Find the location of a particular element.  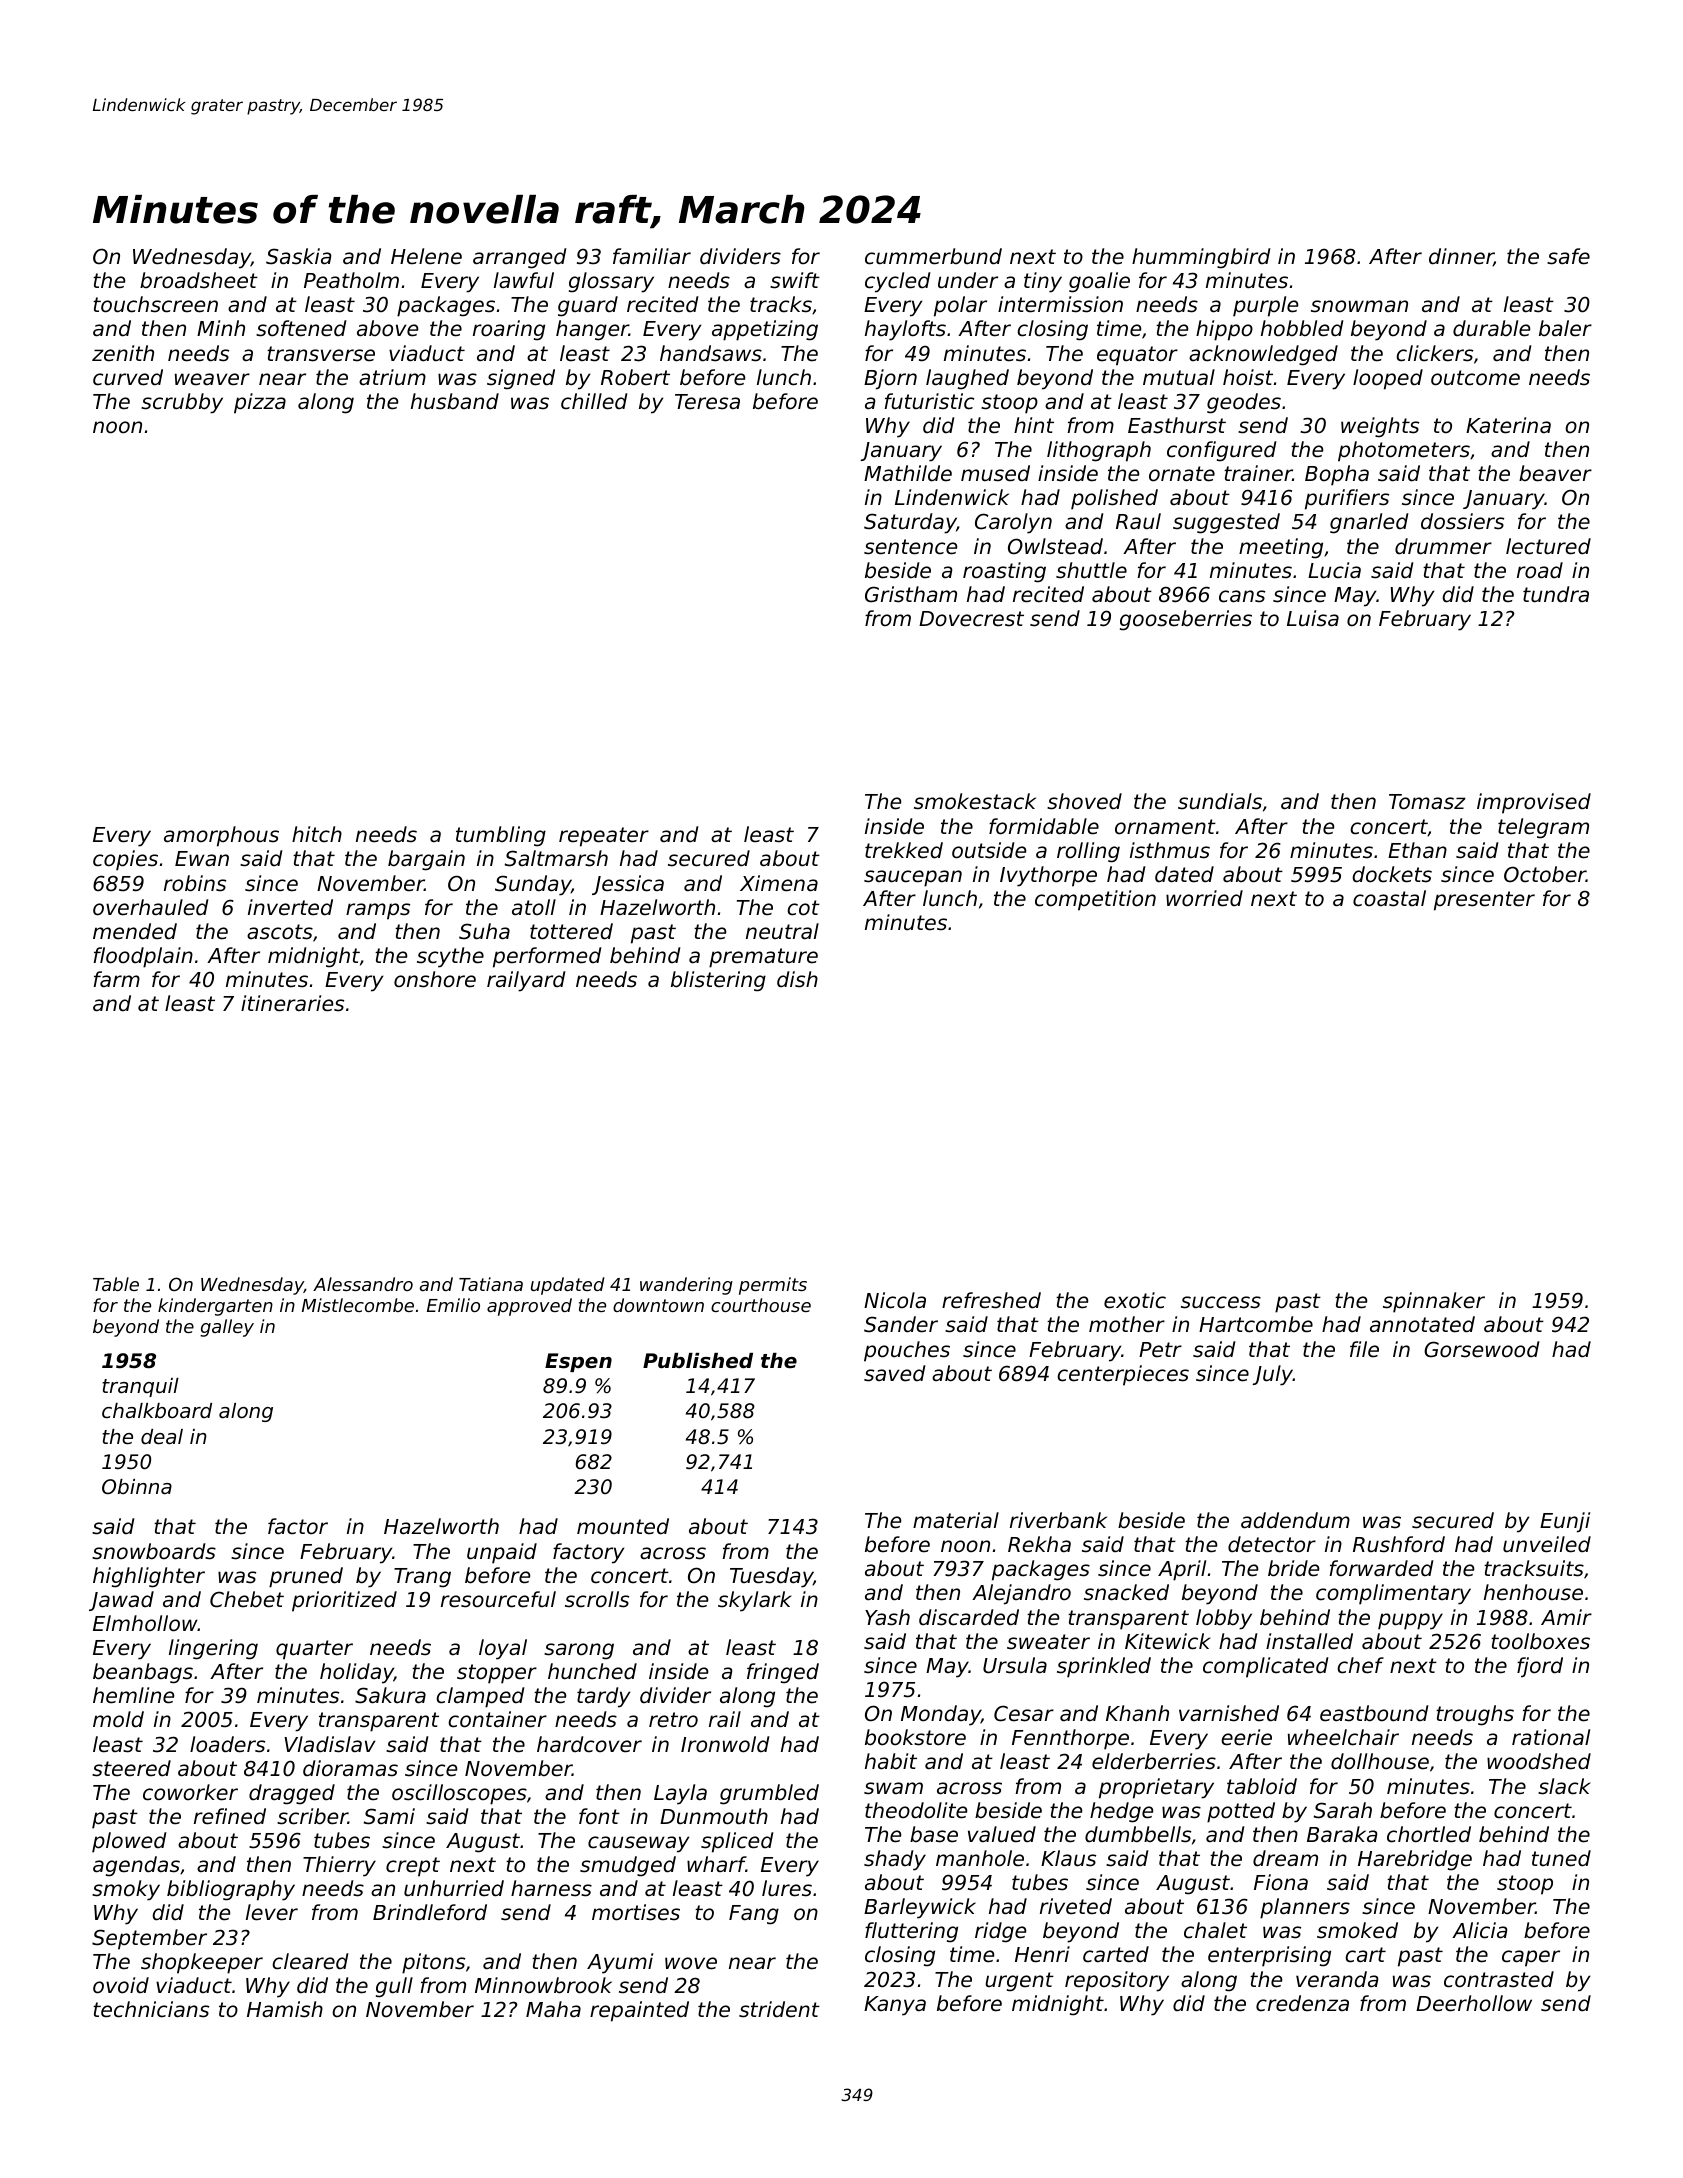

improvised is located at coordinates (1534, 803).
